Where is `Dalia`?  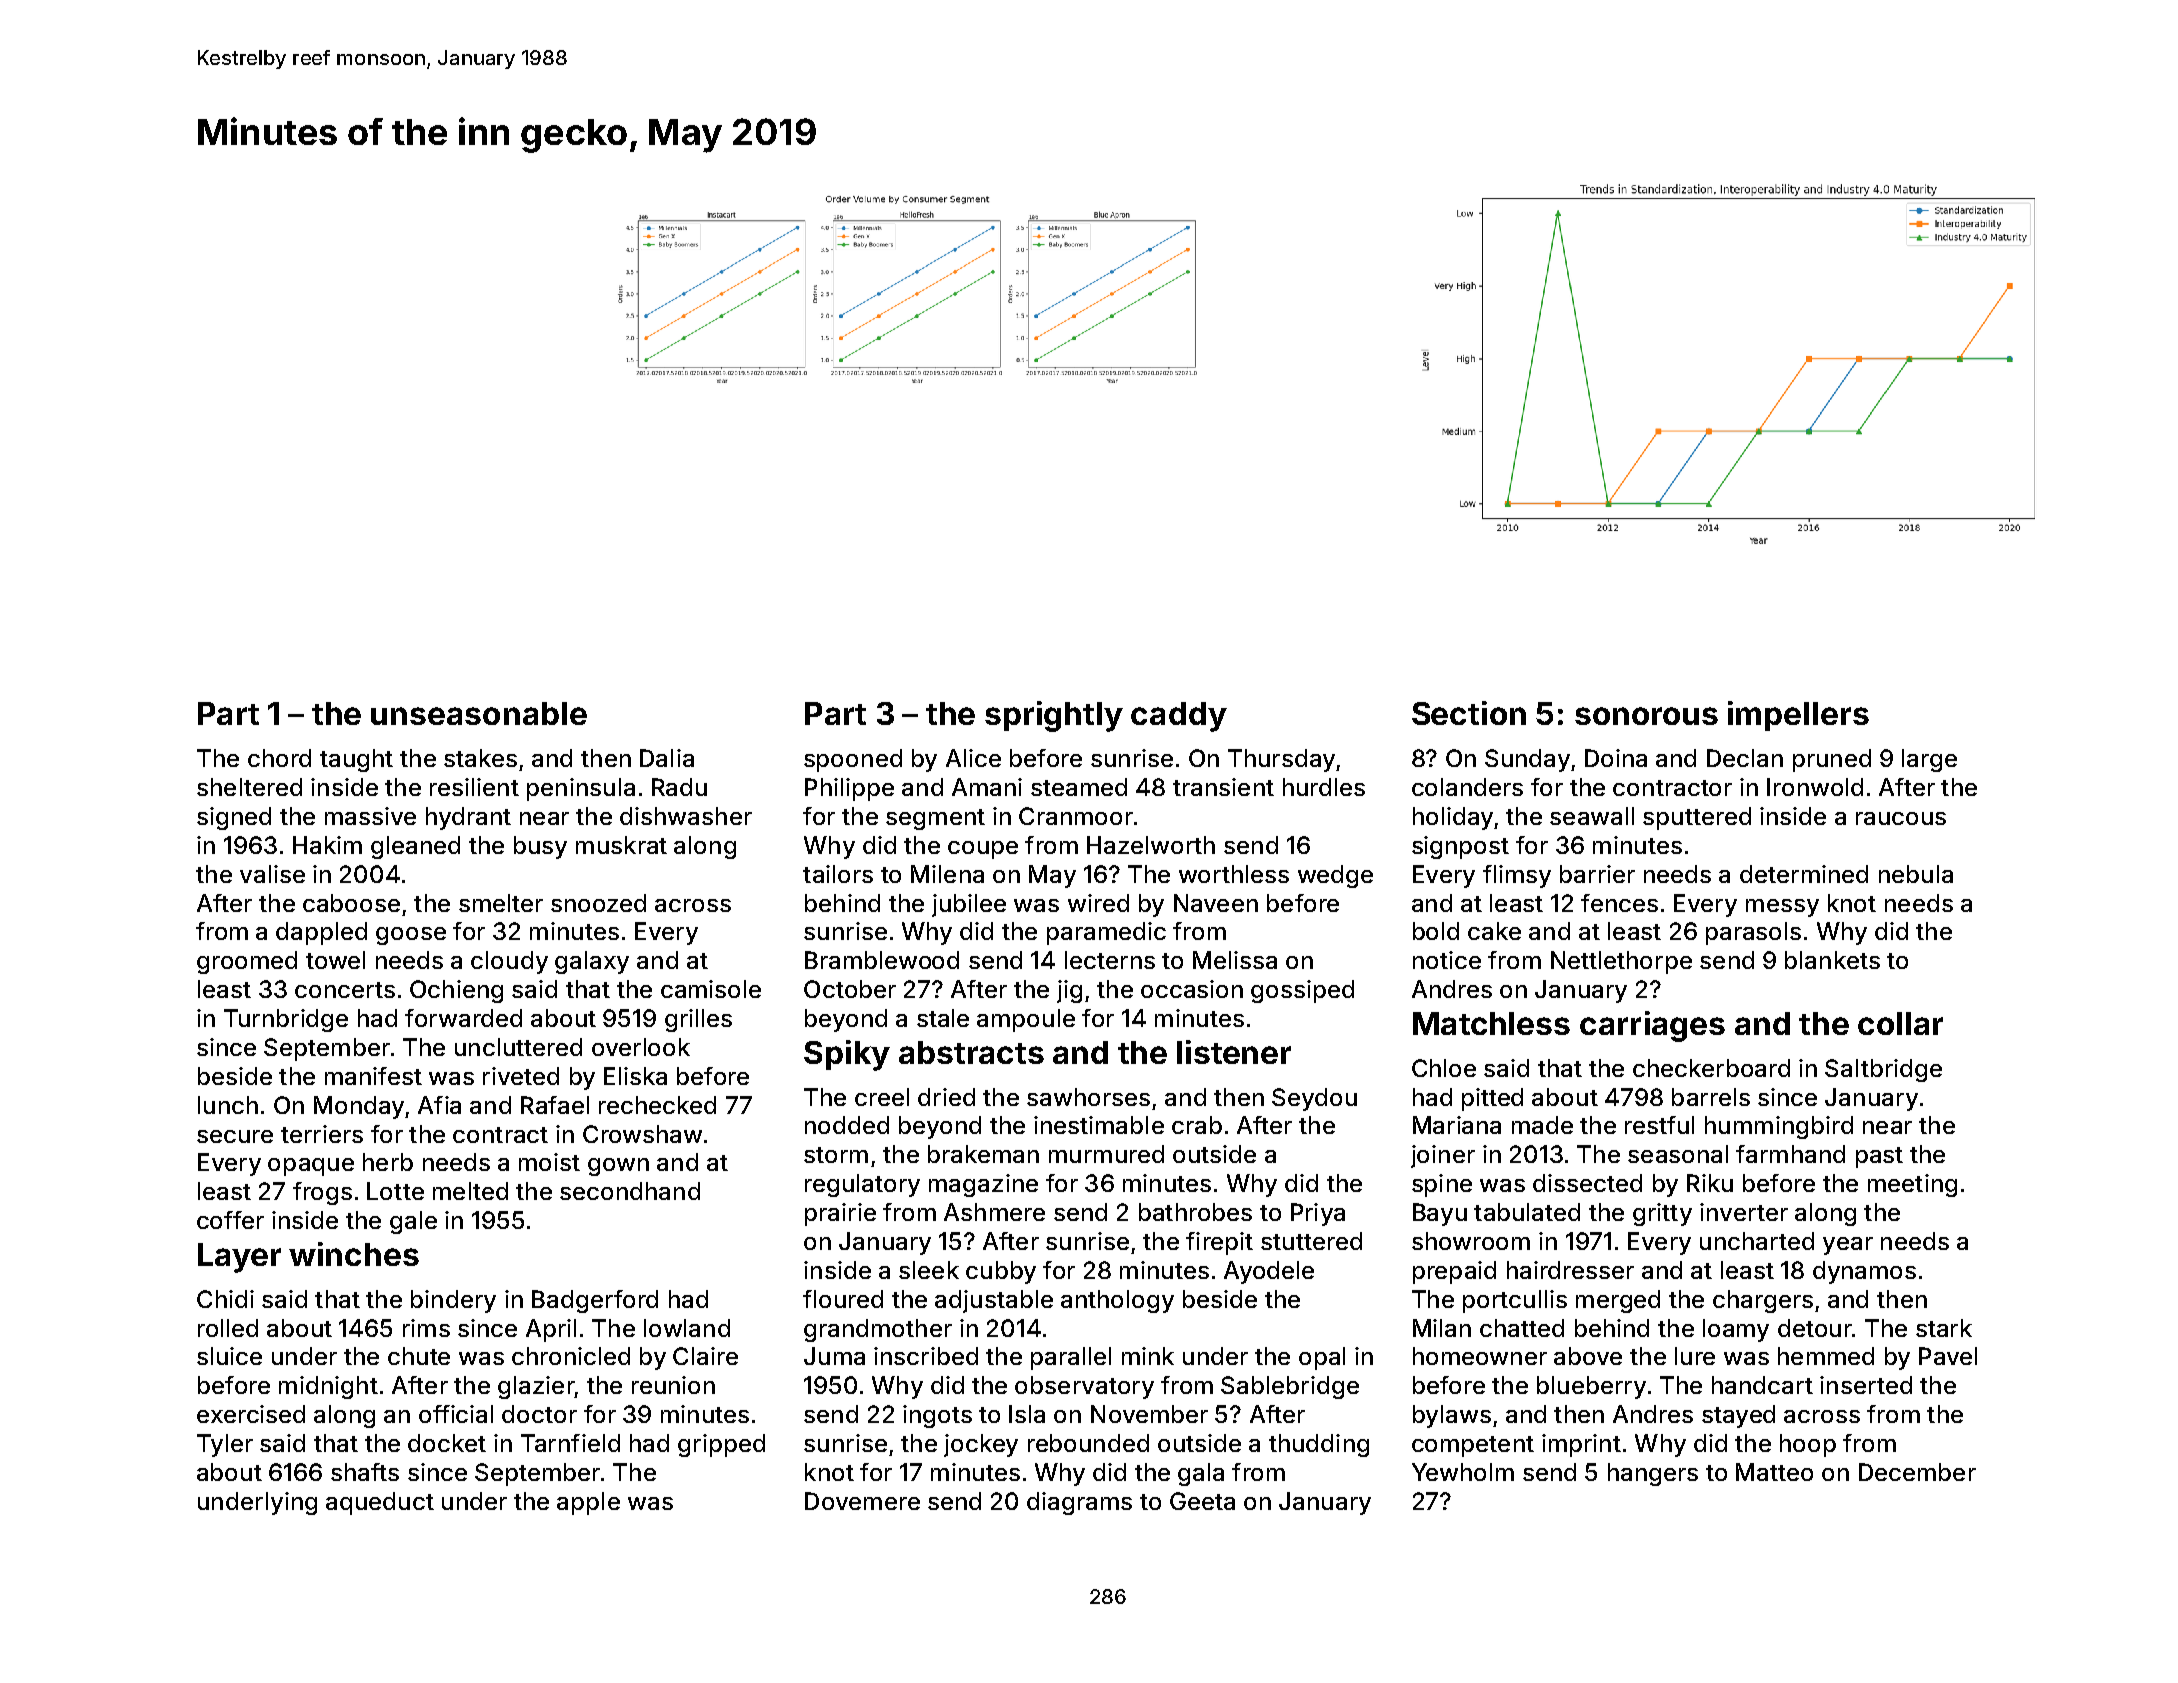 Dalia is located at coordinates (667, 758).
